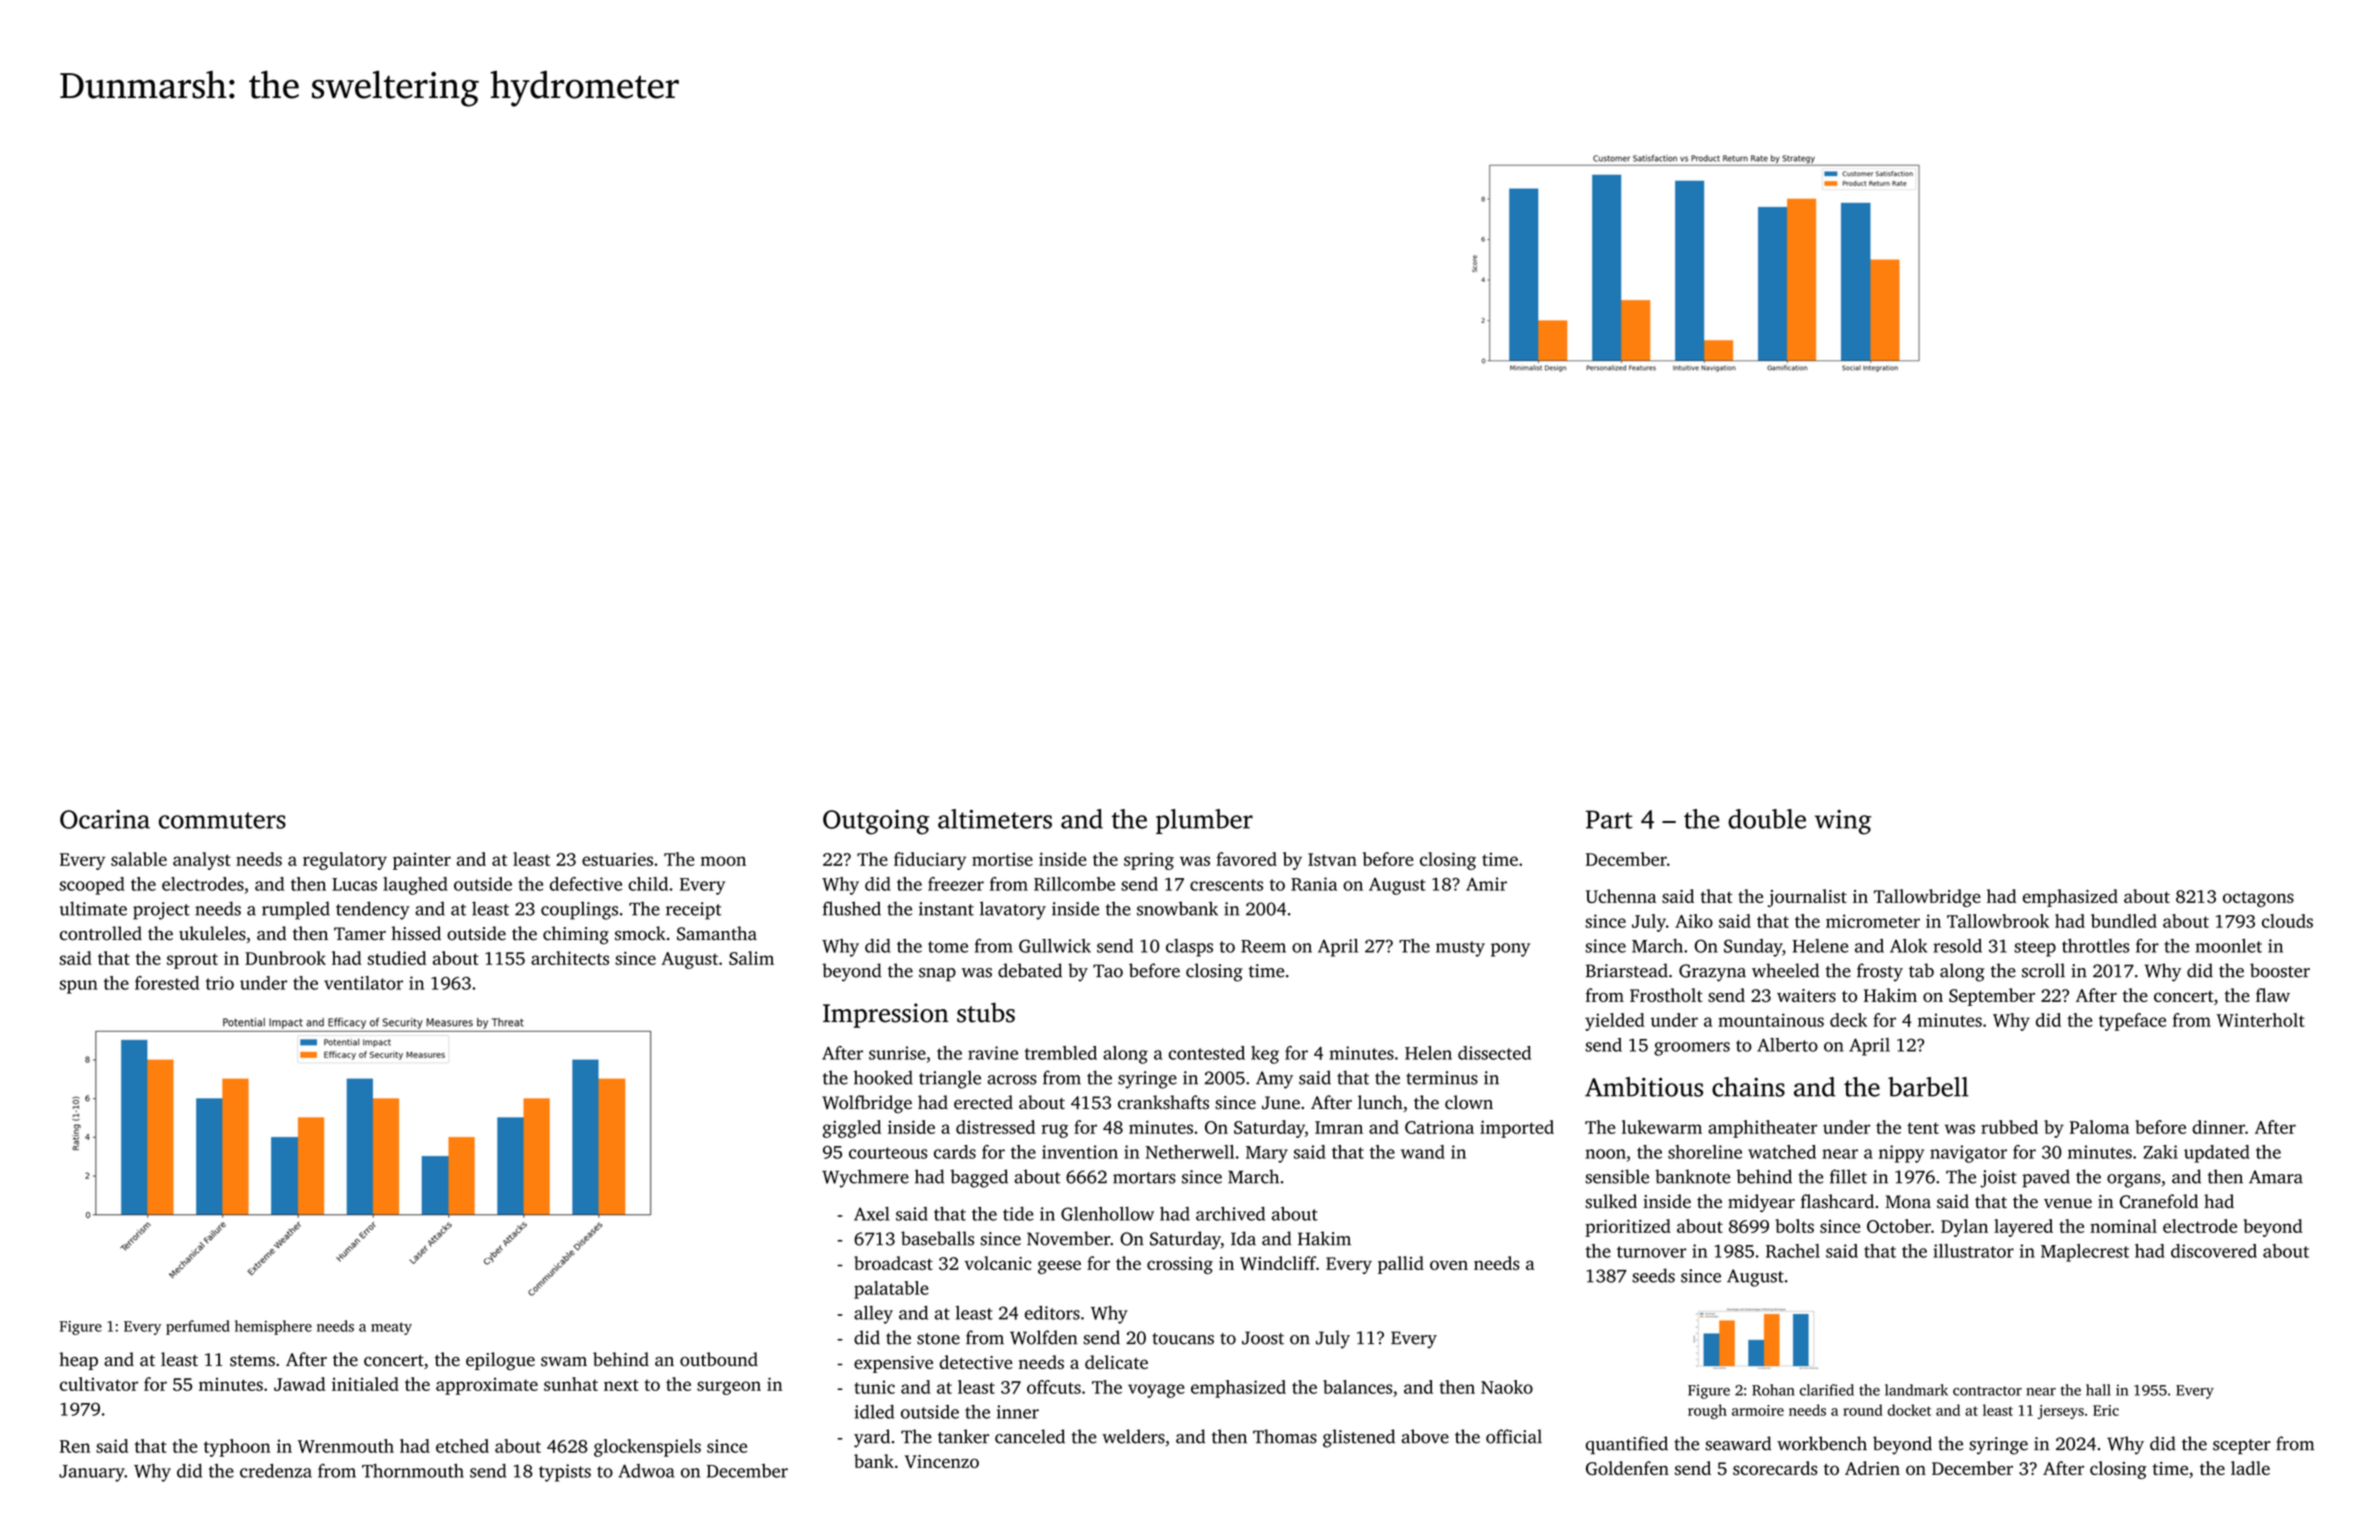 Image resolution: width=2380 pixels, height=1540 pixels. What do you see at coordinates (871, 1214) in the image?
I see `Axel` at bounding box center [871, 1214].
